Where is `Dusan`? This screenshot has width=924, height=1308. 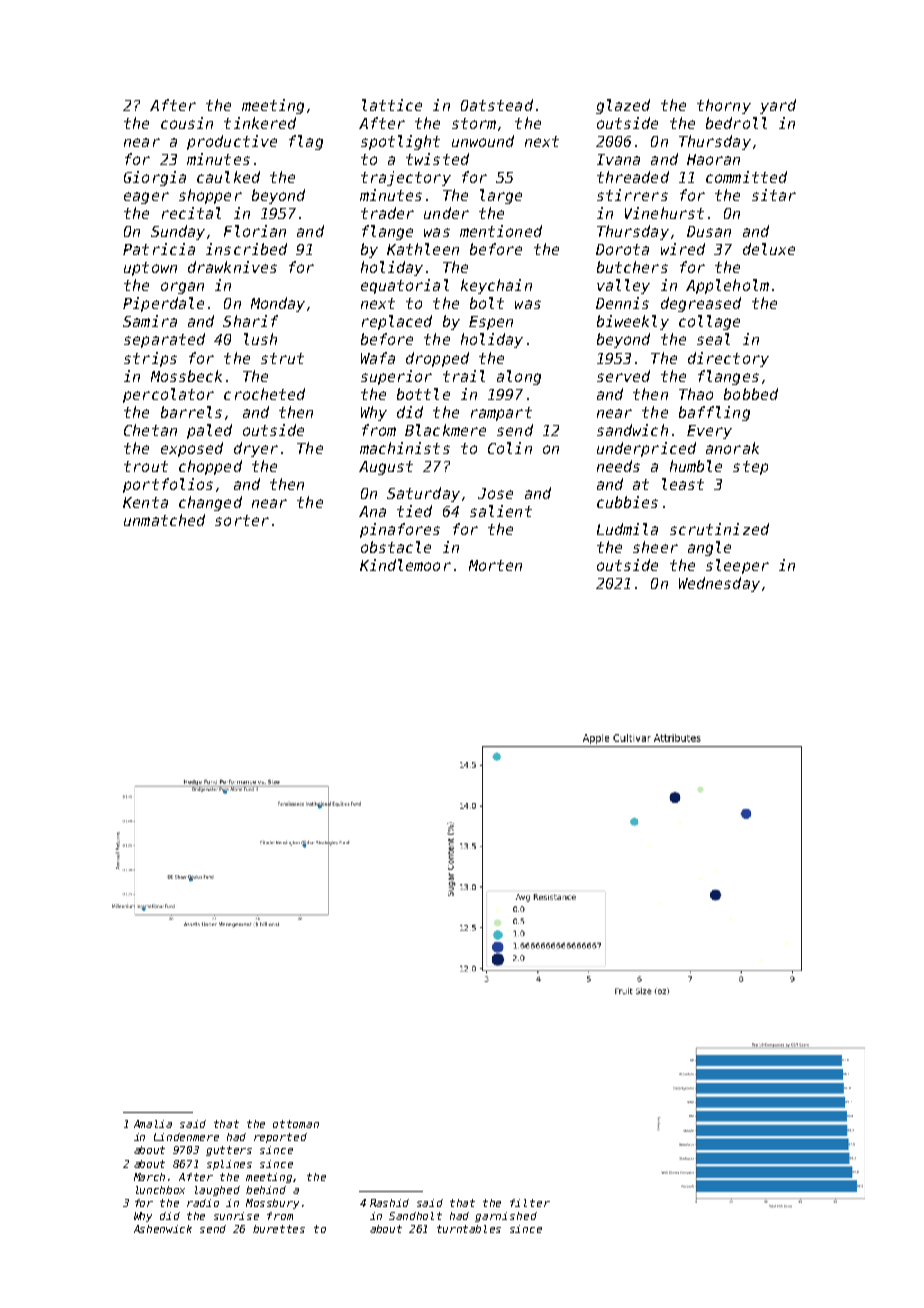 Dusan is located at coordinates (709, 231).
